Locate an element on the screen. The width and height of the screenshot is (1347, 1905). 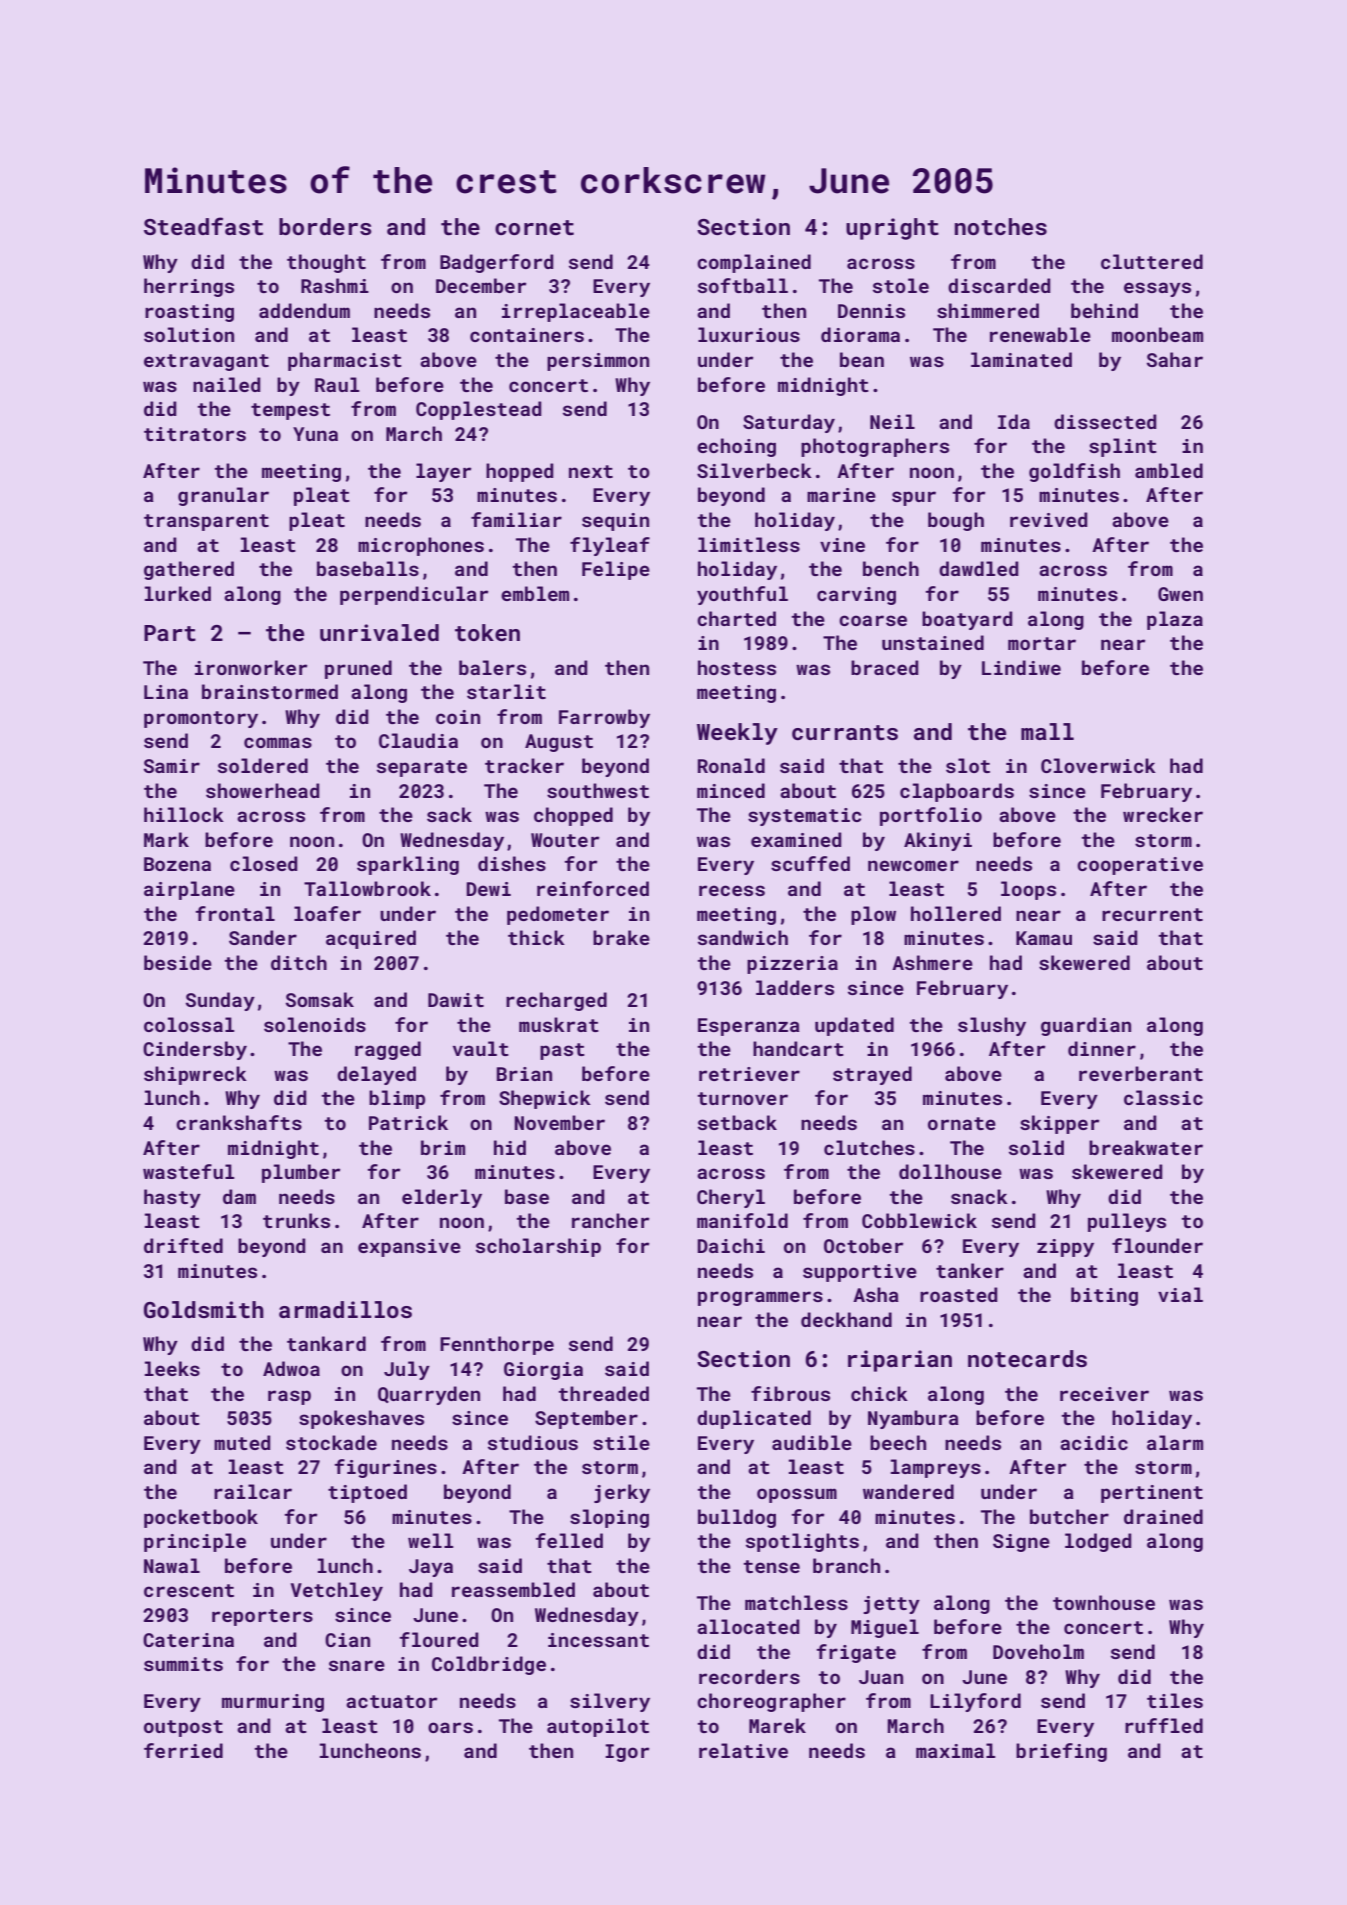
Bozena is located at coordinates (177, 864).
